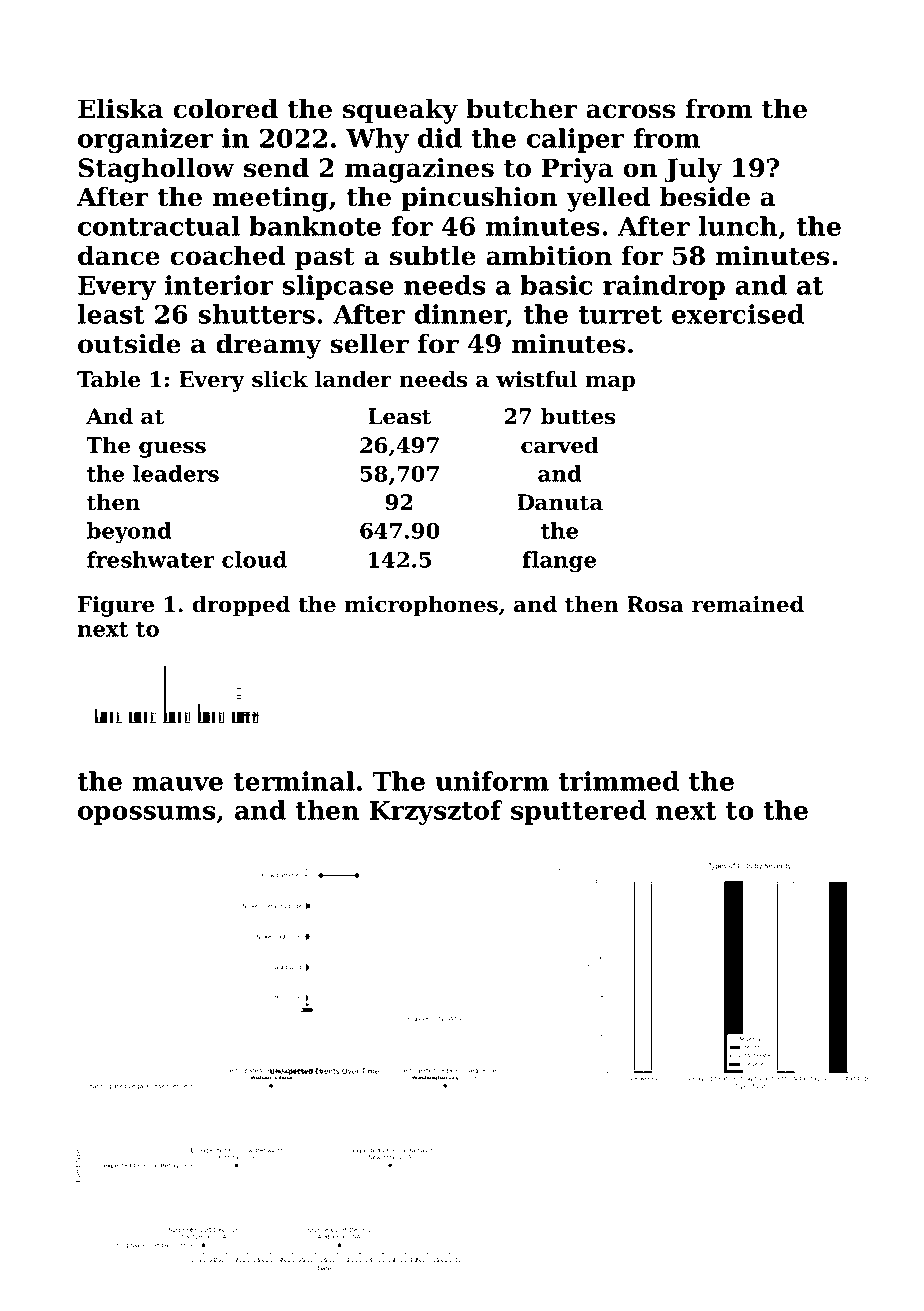 The height and width of the image is (1311, 924). What do you see at coordinates (172, 449) in the image?
I see `guess` at bounding box center [172, 449].
